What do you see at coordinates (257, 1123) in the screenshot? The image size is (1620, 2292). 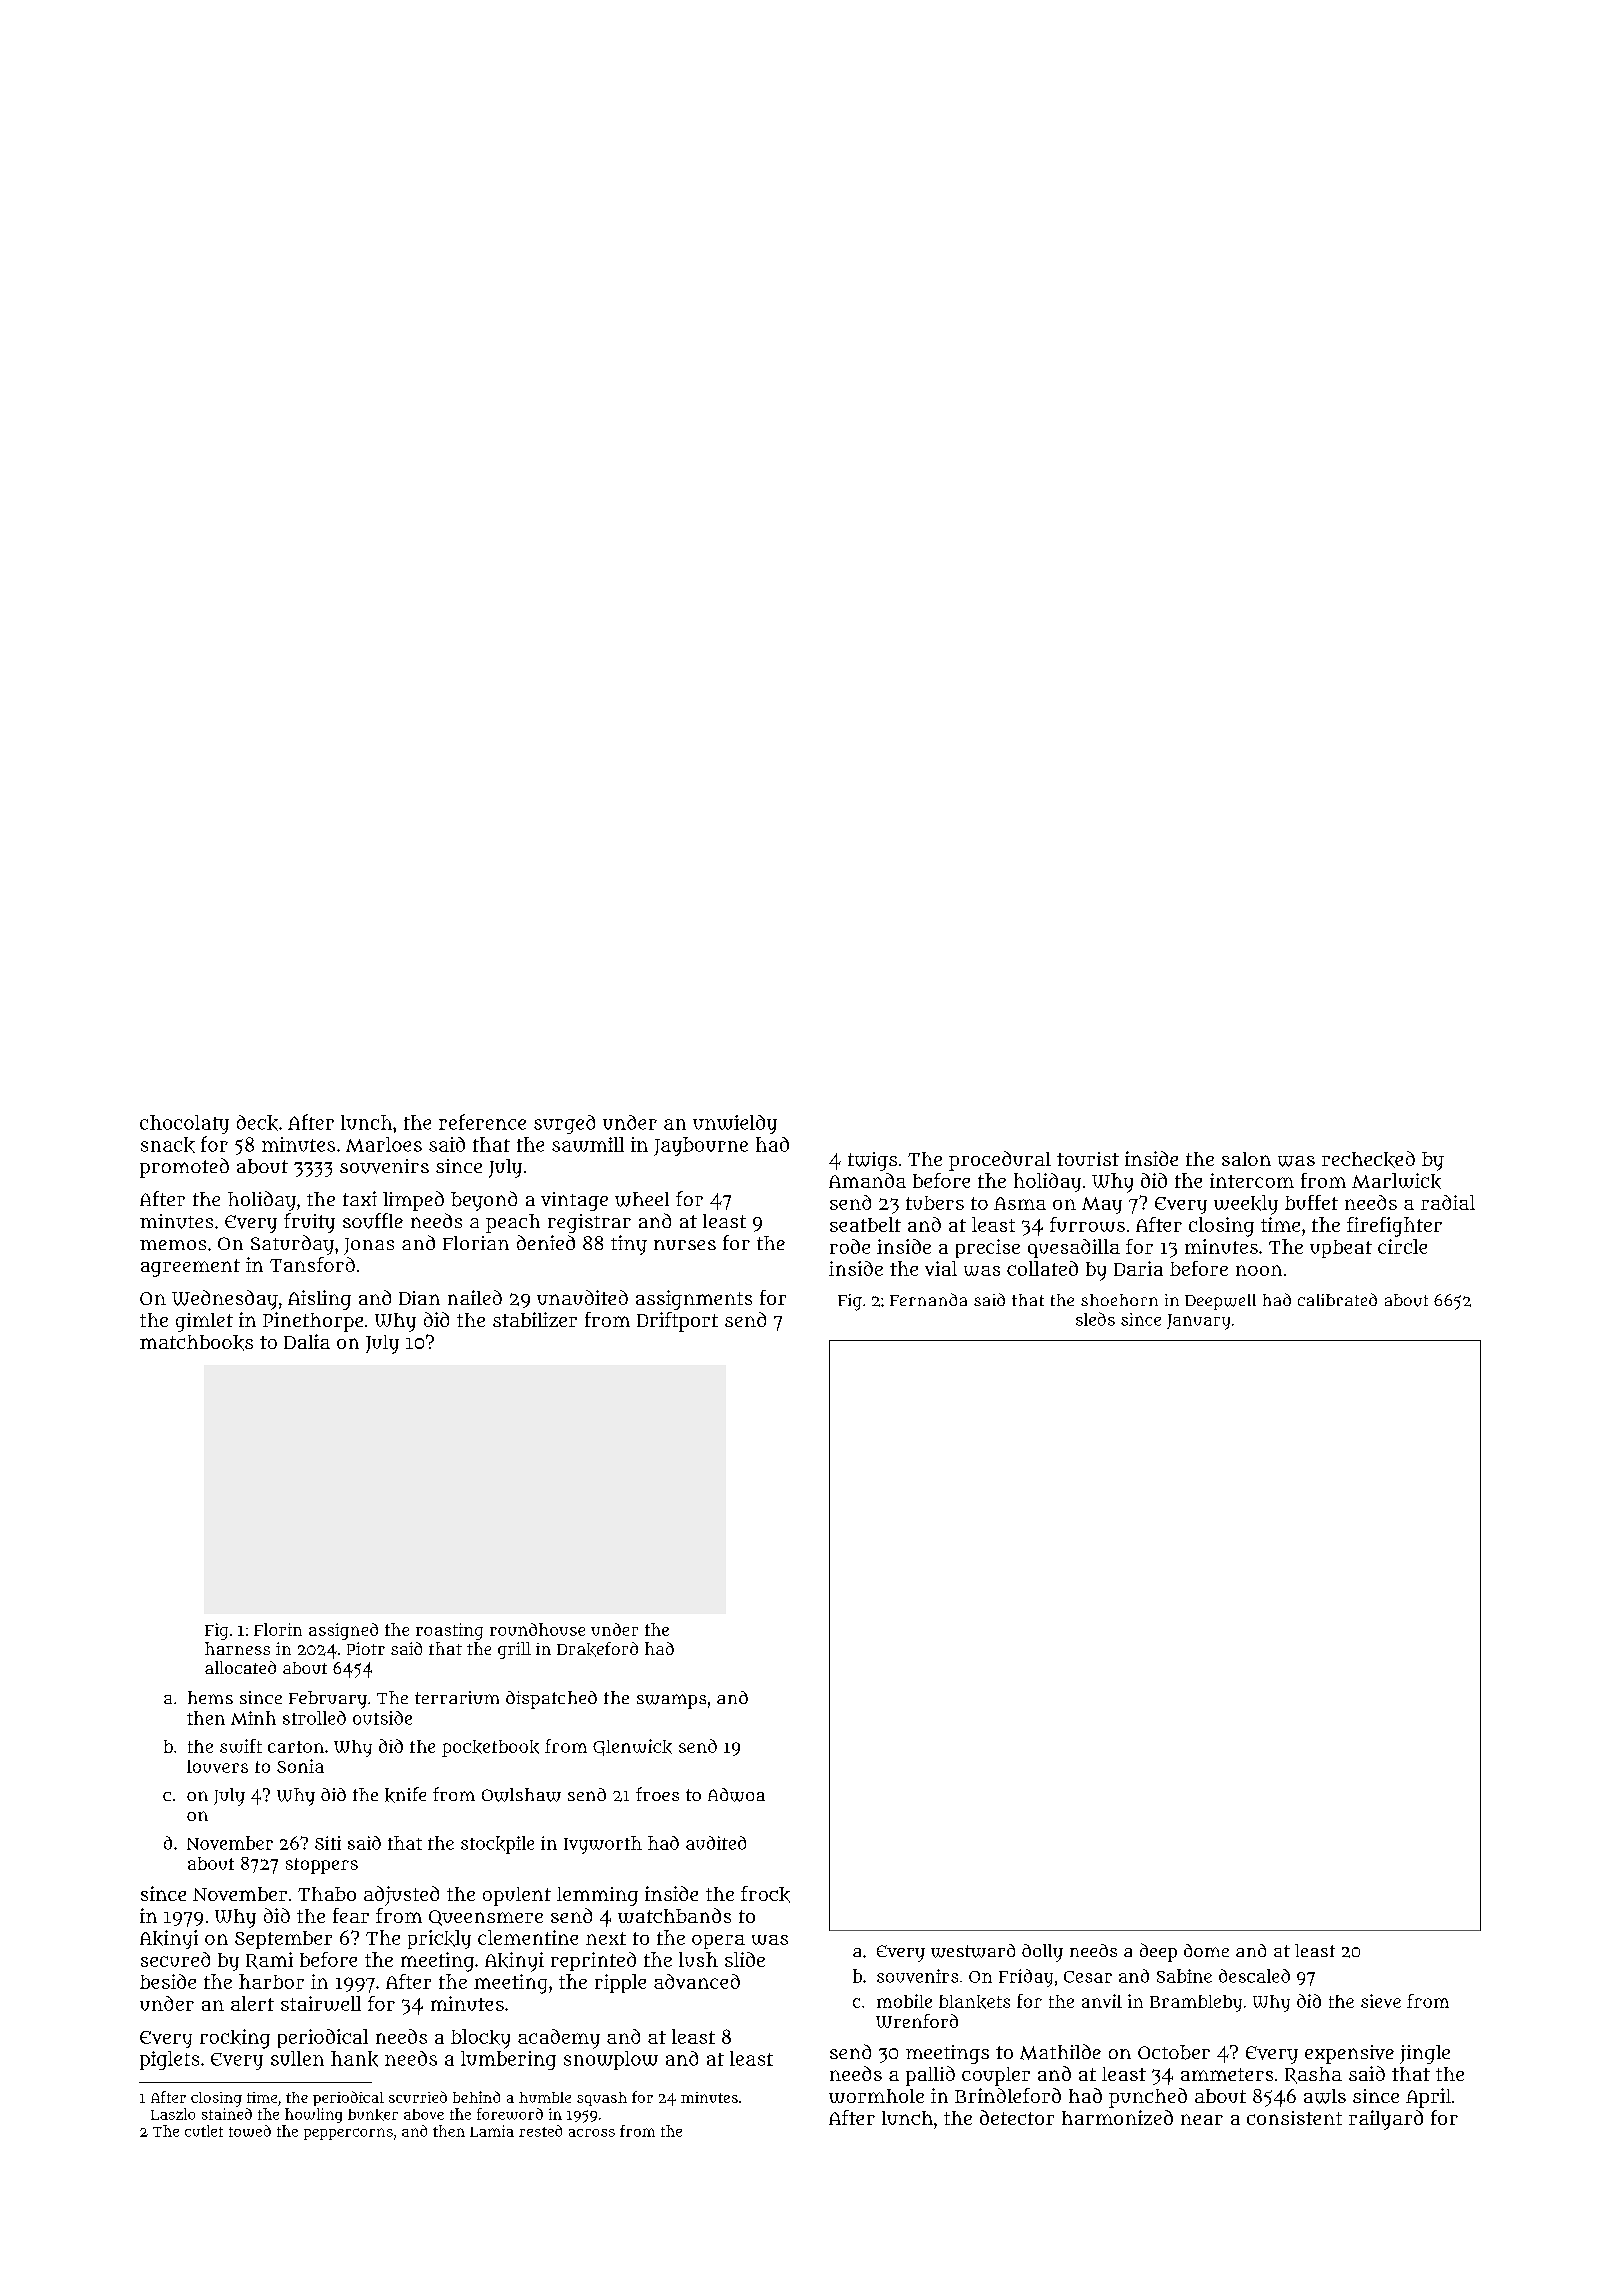 I see `deck` at bounding box center [257, 1123].
